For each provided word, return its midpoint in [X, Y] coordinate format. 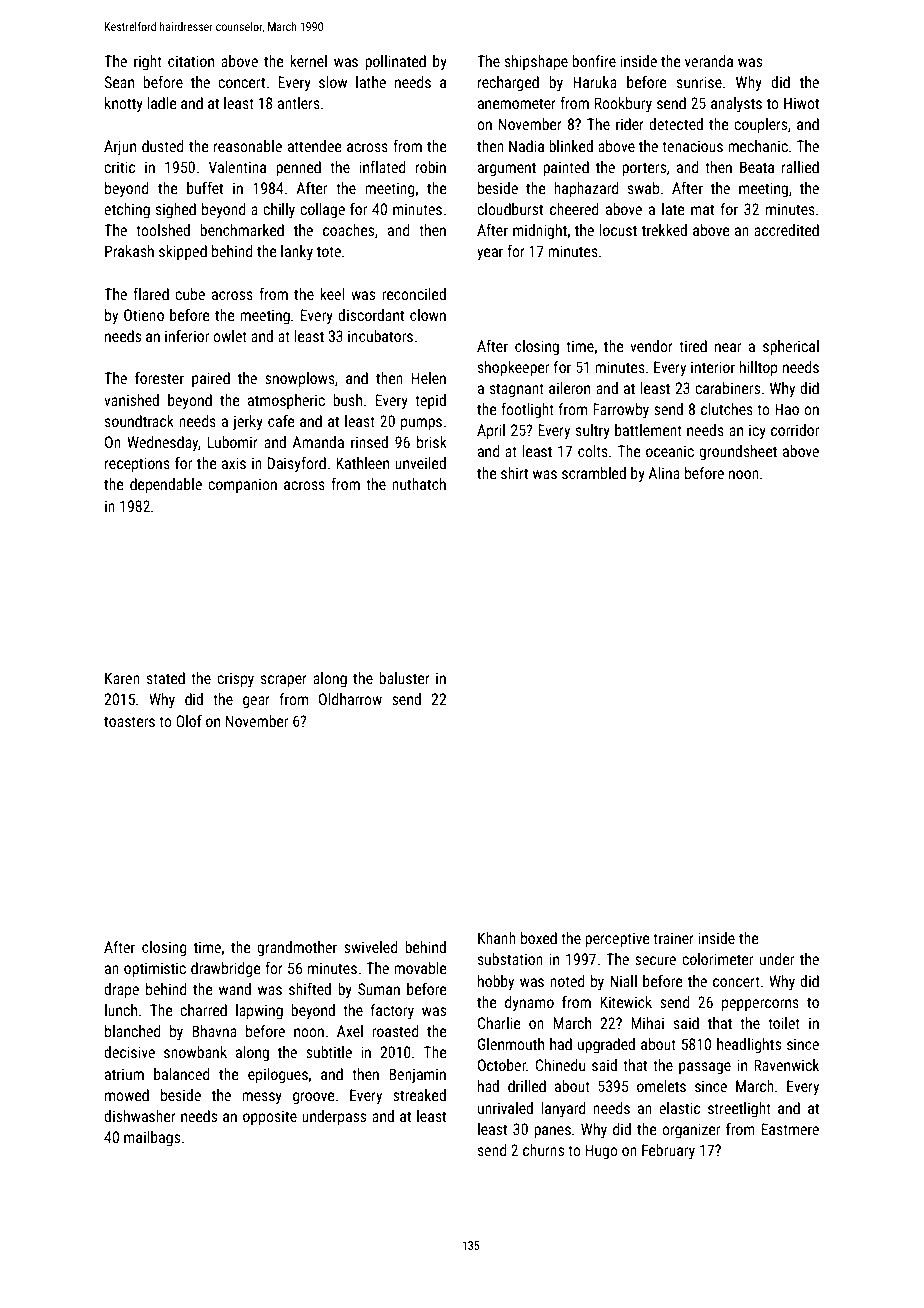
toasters [129, 721]
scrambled [594, 473]
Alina [664, 473]
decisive [129, 1052]
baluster [404, 678]
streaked [419, 1095]
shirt [514, 473]
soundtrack [139, 421]
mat [702, 209]
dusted [162, 146]
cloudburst [510, 209]
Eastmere [790, 1129]
